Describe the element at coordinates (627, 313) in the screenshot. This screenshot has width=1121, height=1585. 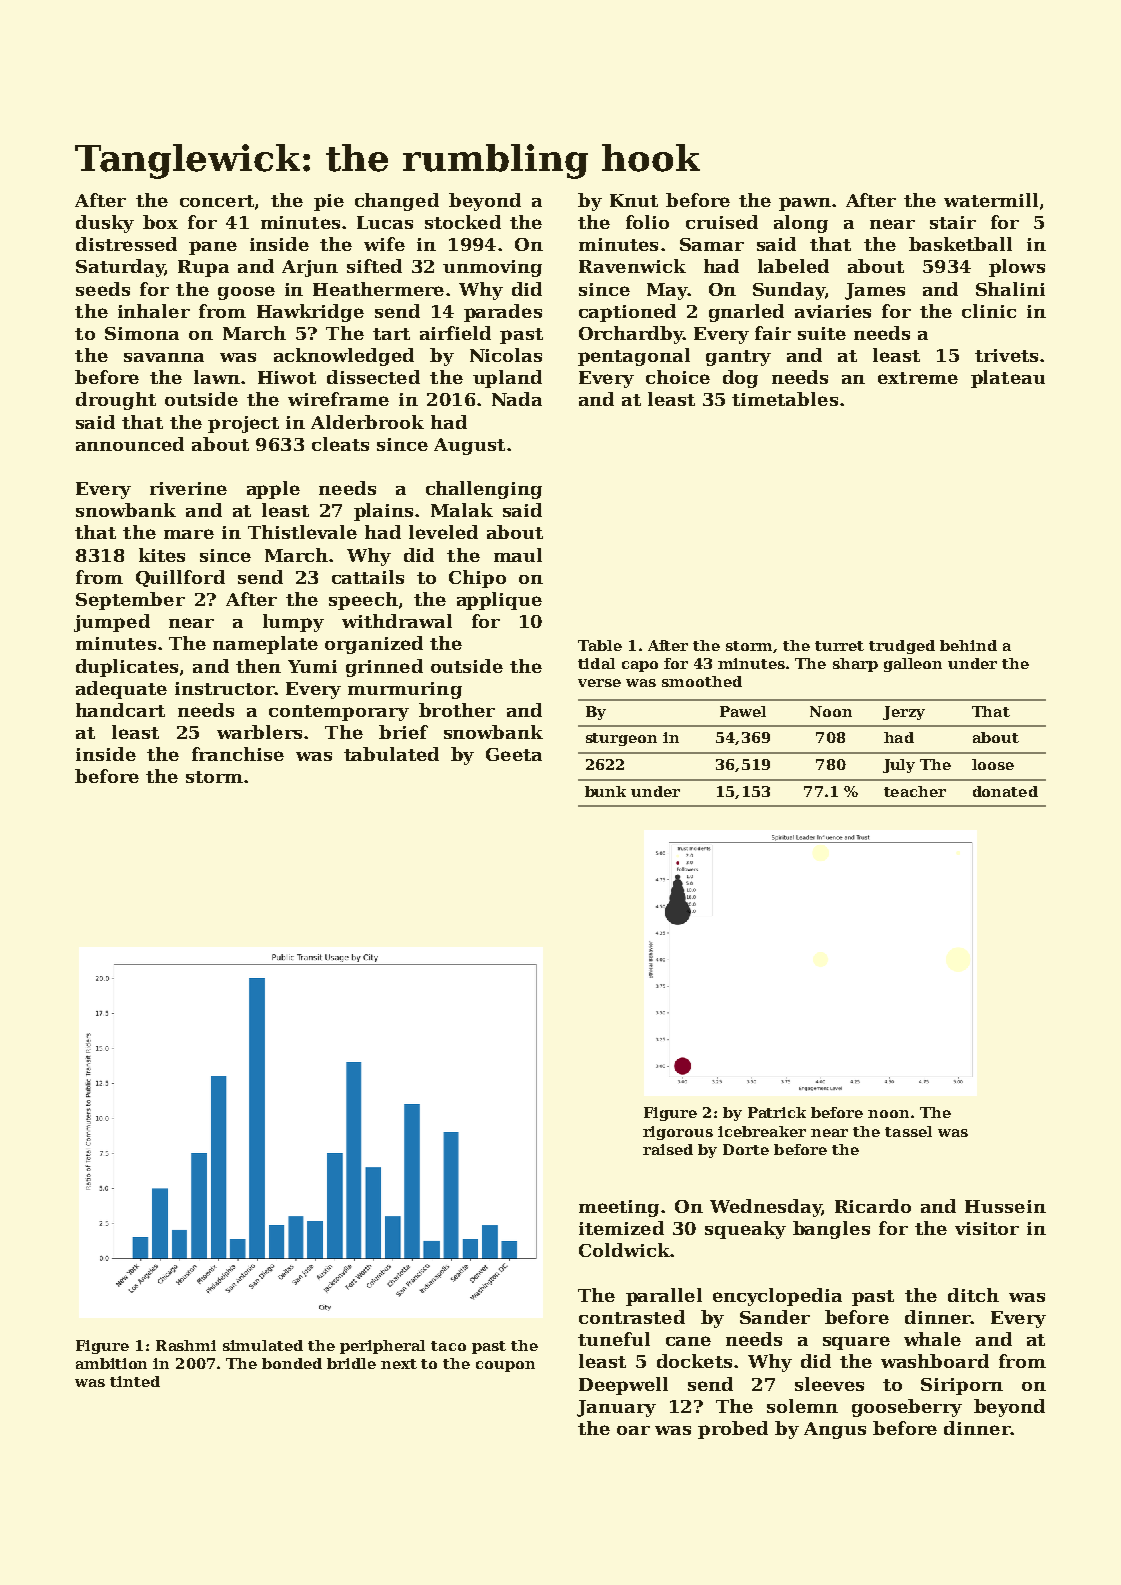
I see `captioned` at that location.
